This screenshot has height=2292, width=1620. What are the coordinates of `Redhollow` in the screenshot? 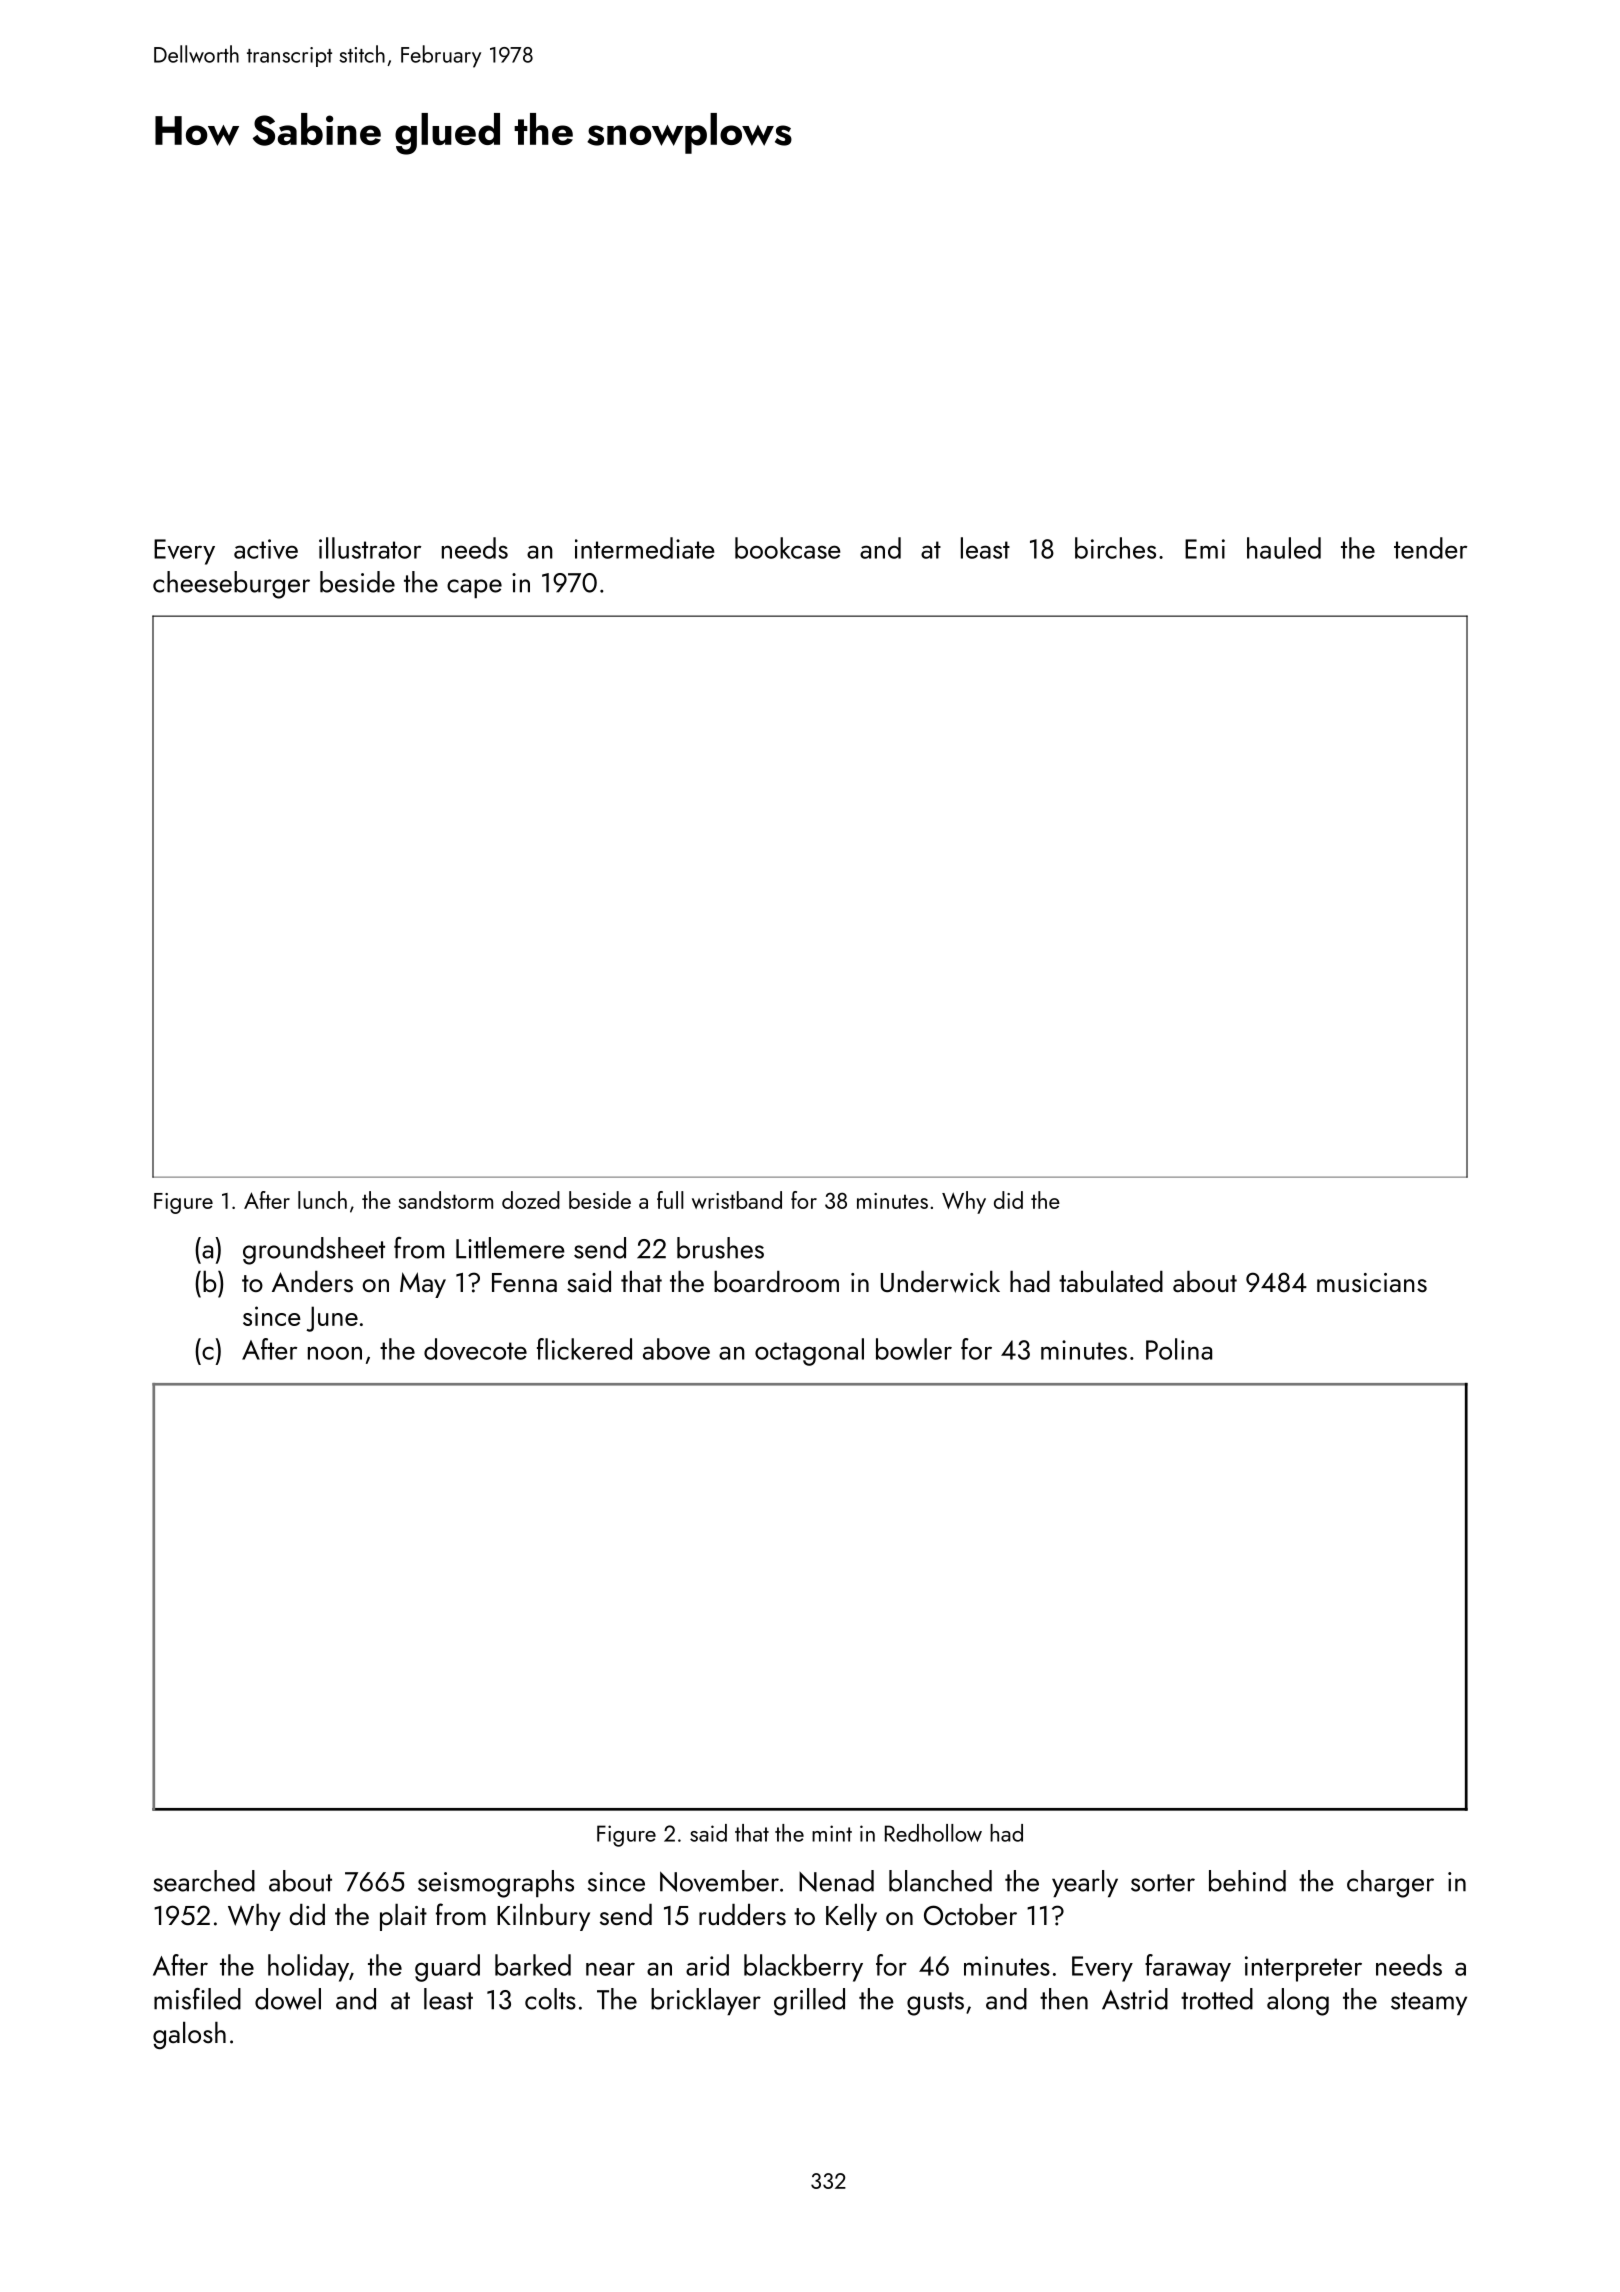 It's located at (933, 1833).
